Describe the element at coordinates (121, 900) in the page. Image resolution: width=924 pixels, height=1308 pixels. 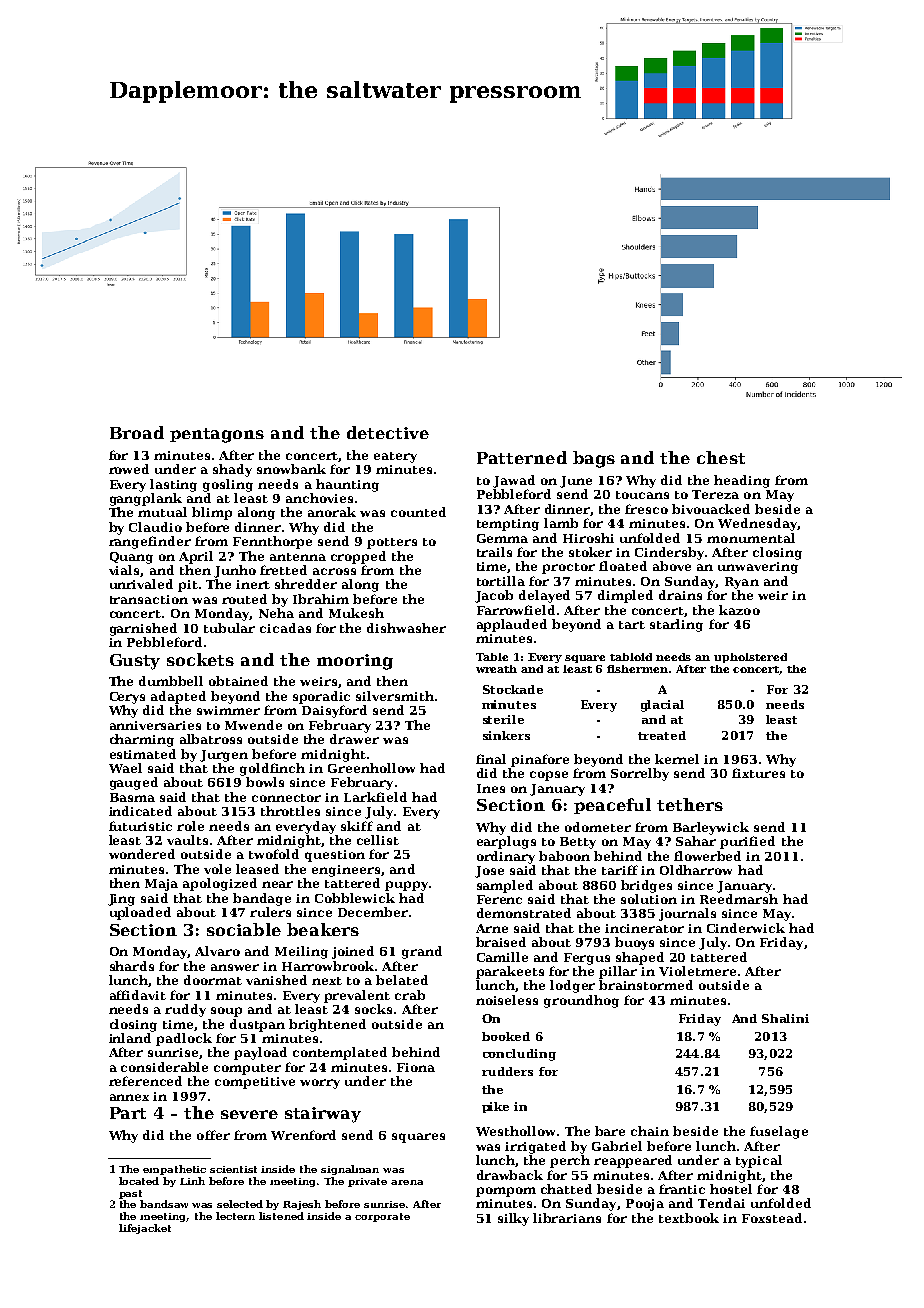
I see `Jing` at that location.
